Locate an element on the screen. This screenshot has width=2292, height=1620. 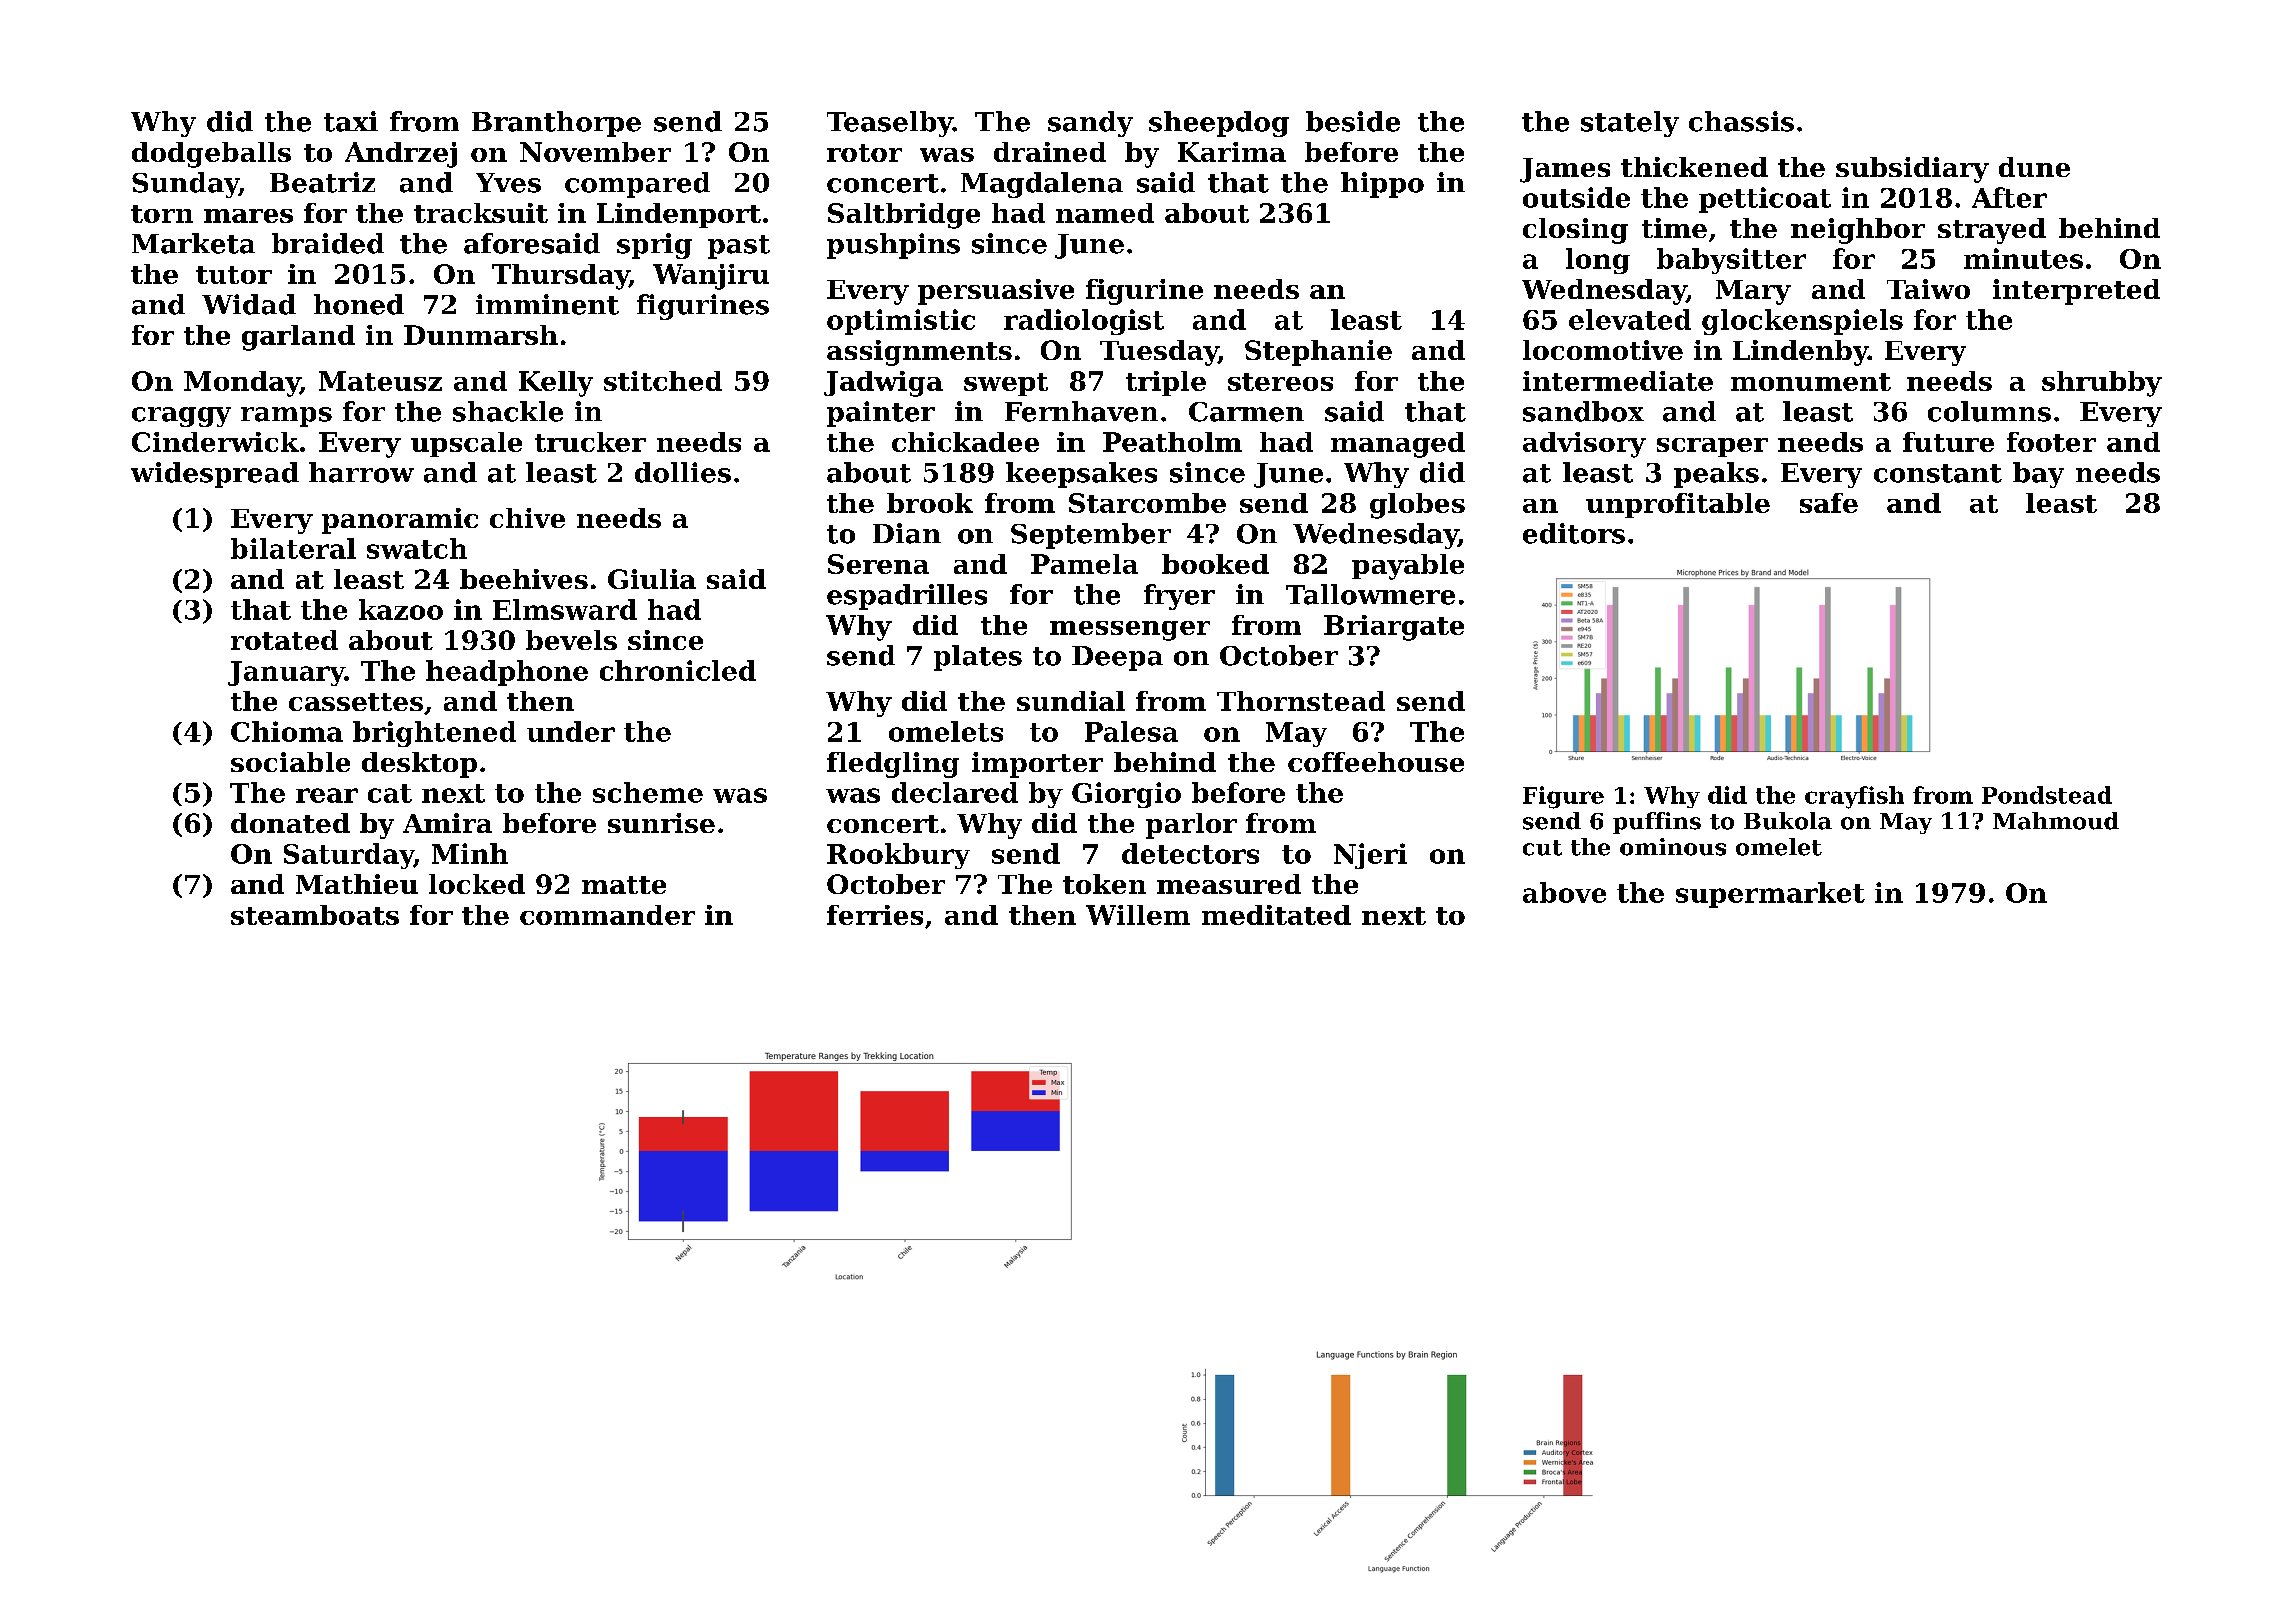
Giulia is located at coordinates (652, 579).
